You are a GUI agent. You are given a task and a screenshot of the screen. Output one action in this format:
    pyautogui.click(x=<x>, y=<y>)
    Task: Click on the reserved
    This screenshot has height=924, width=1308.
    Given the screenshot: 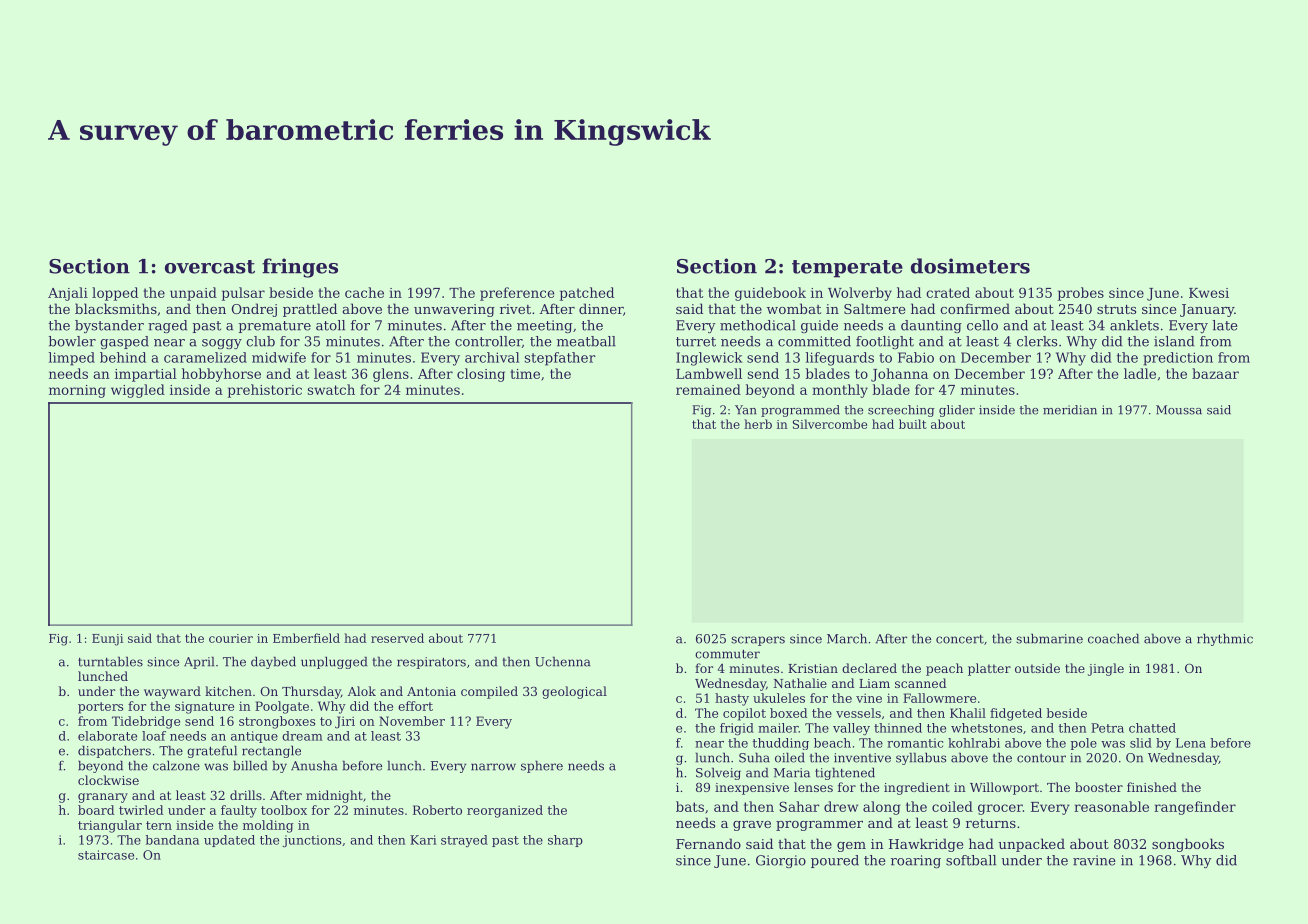 What is the action you would take?
    pyautogui.click(x=397, y=638)
